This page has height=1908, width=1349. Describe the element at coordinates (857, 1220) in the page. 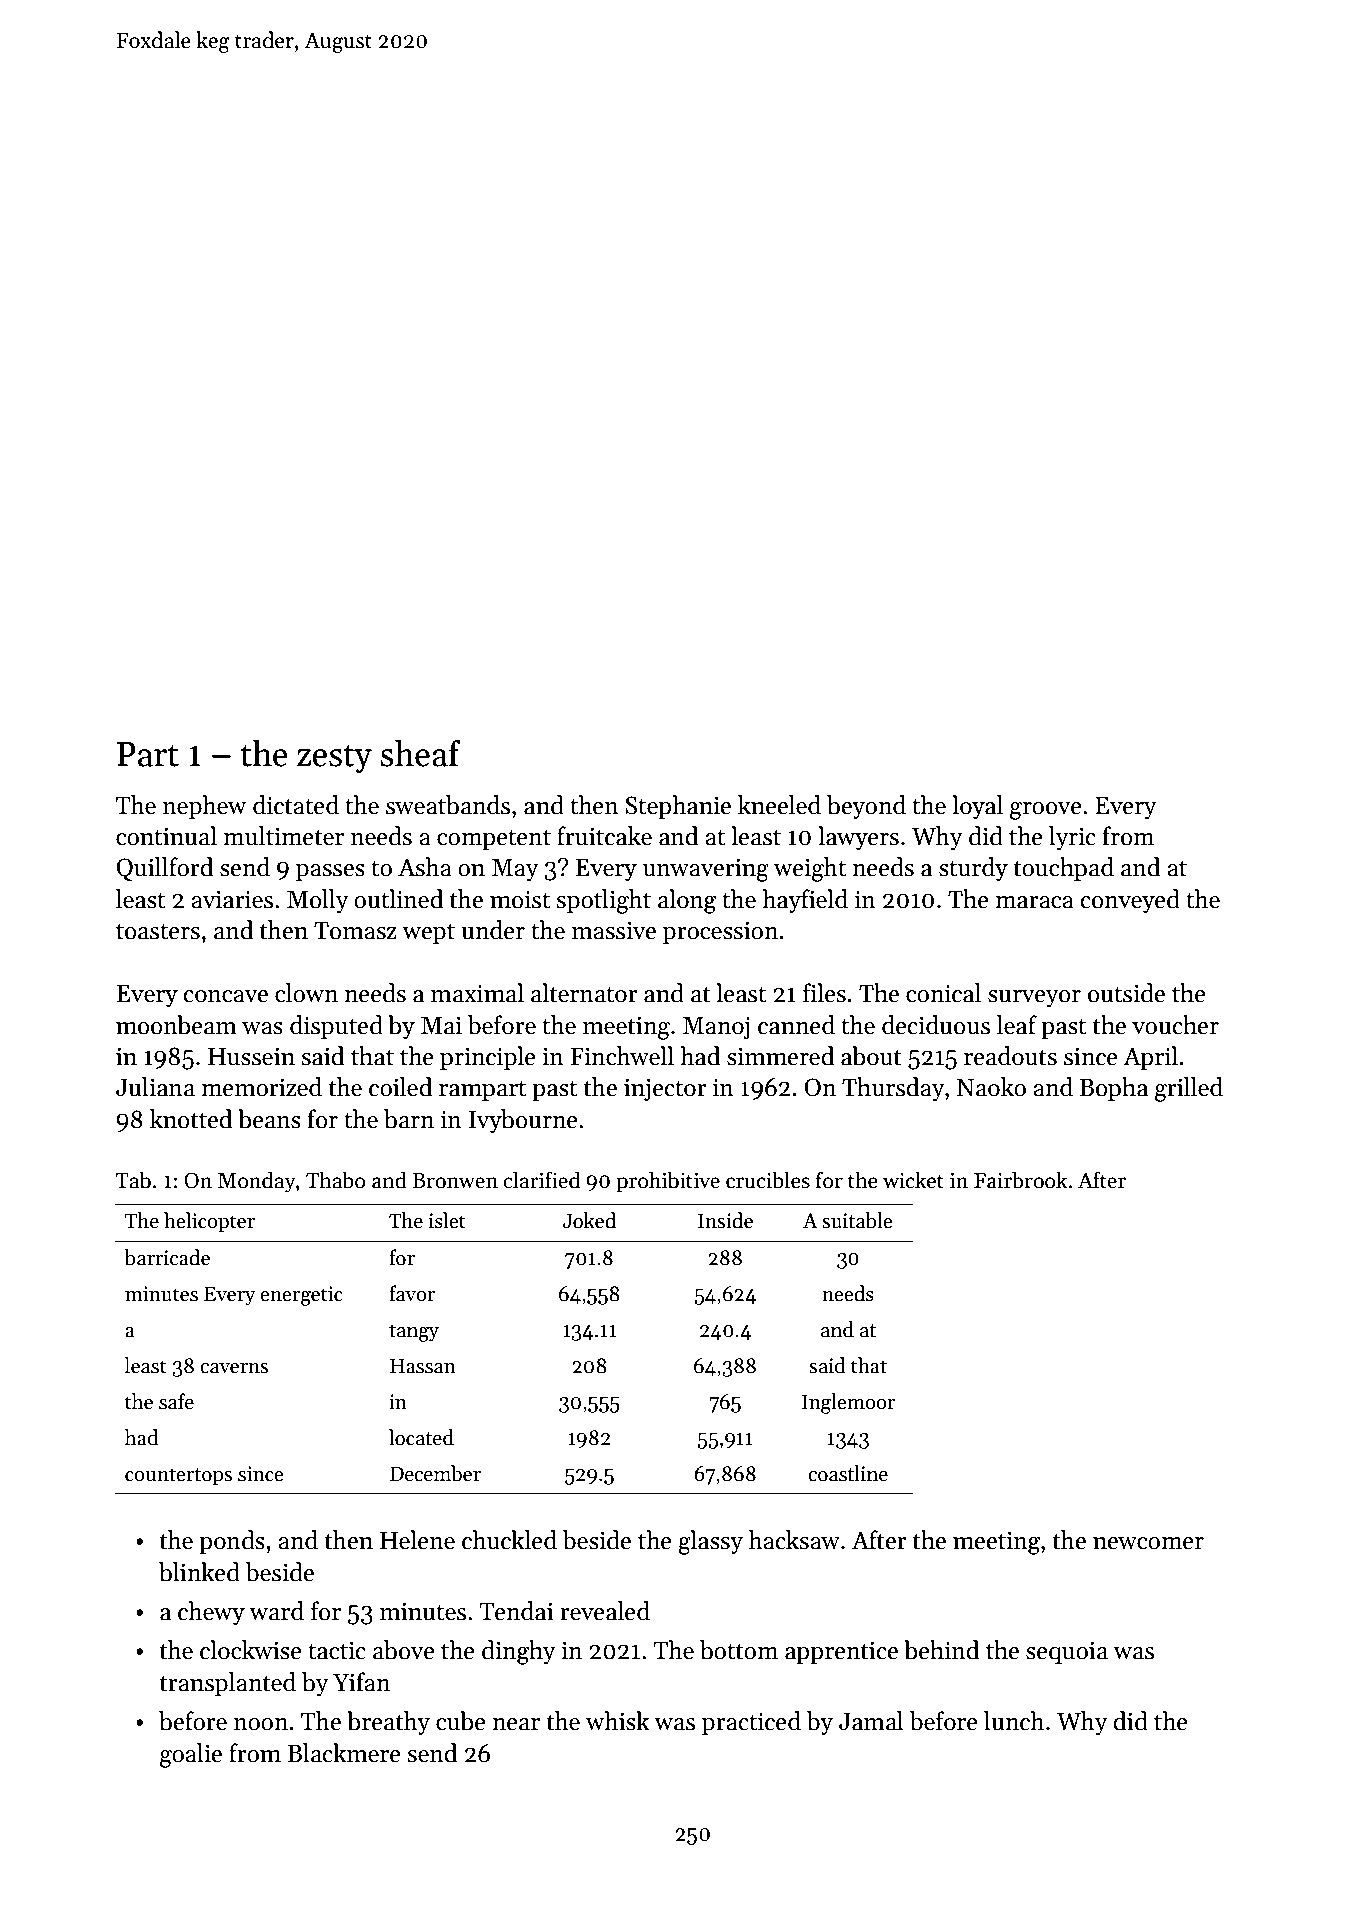

I see `suitable` at that location.
